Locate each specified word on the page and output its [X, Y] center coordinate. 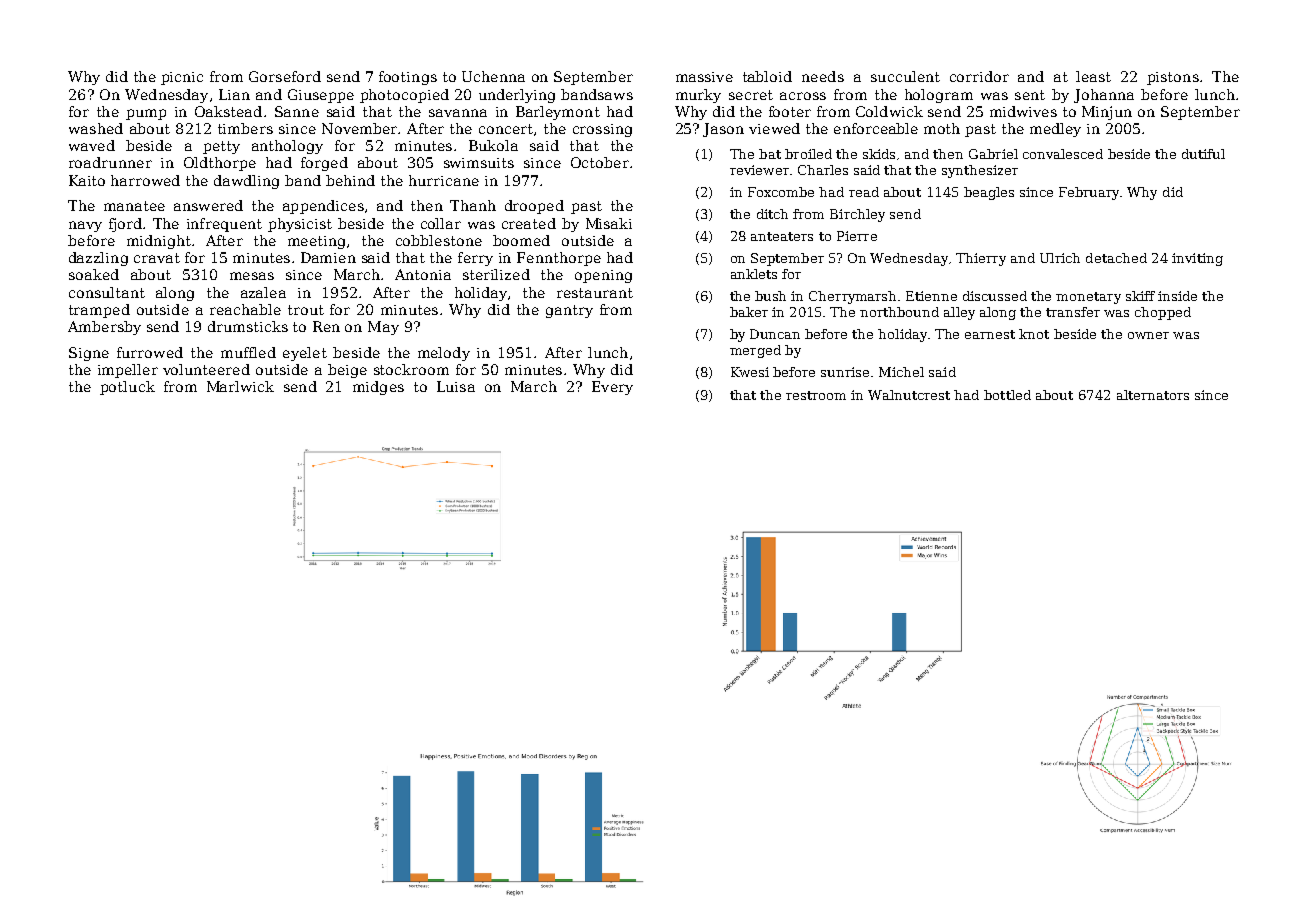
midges [378, 388]
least [1093, 76]
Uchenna [493, 76]
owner [1148, 335]
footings [408, 78]
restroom [816, 395]
